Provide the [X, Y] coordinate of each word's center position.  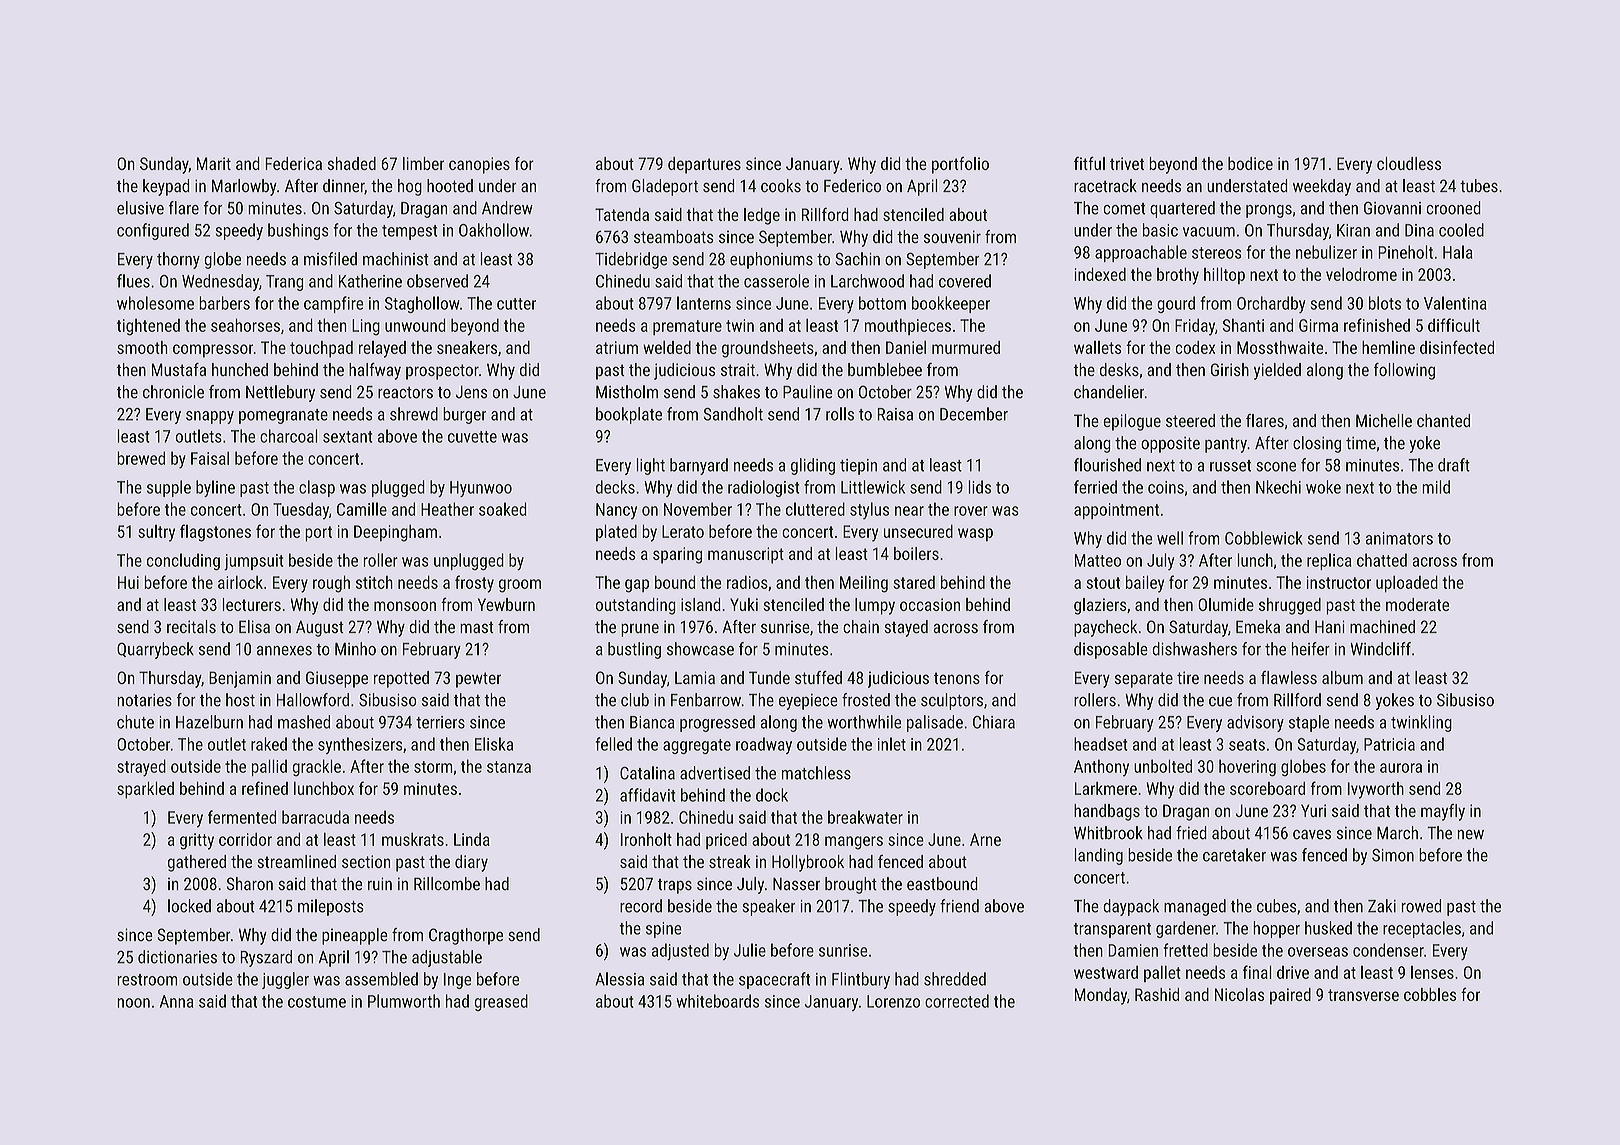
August [320, 628]
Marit [214, 163]
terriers [440, 722]
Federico [852, 186]
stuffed [818, 677]
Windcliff [1380, 649]
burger [464, 415]
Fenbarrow [706, 700]
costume [317, 1002]
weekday [1322, 187]
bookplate [629, 415]
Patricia [1389, 744]
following [1404, 371]
